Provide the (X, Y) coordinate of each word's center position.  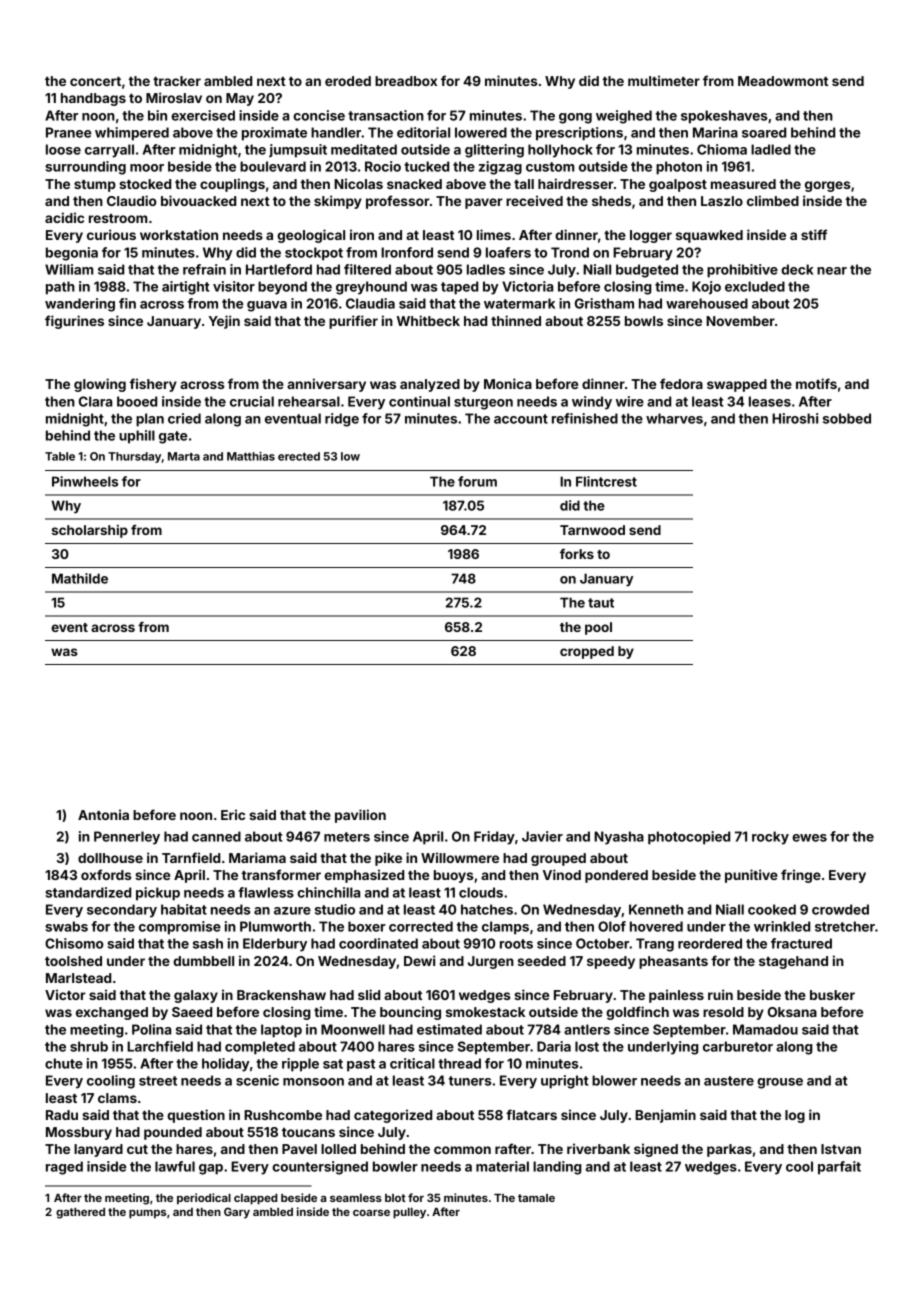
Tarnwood (592, 530)
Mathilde (80, 578)
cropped (587, 652)
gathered (80, 1213)
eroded (348, 81)
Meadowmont (783, 81)
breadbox (406, 81)
